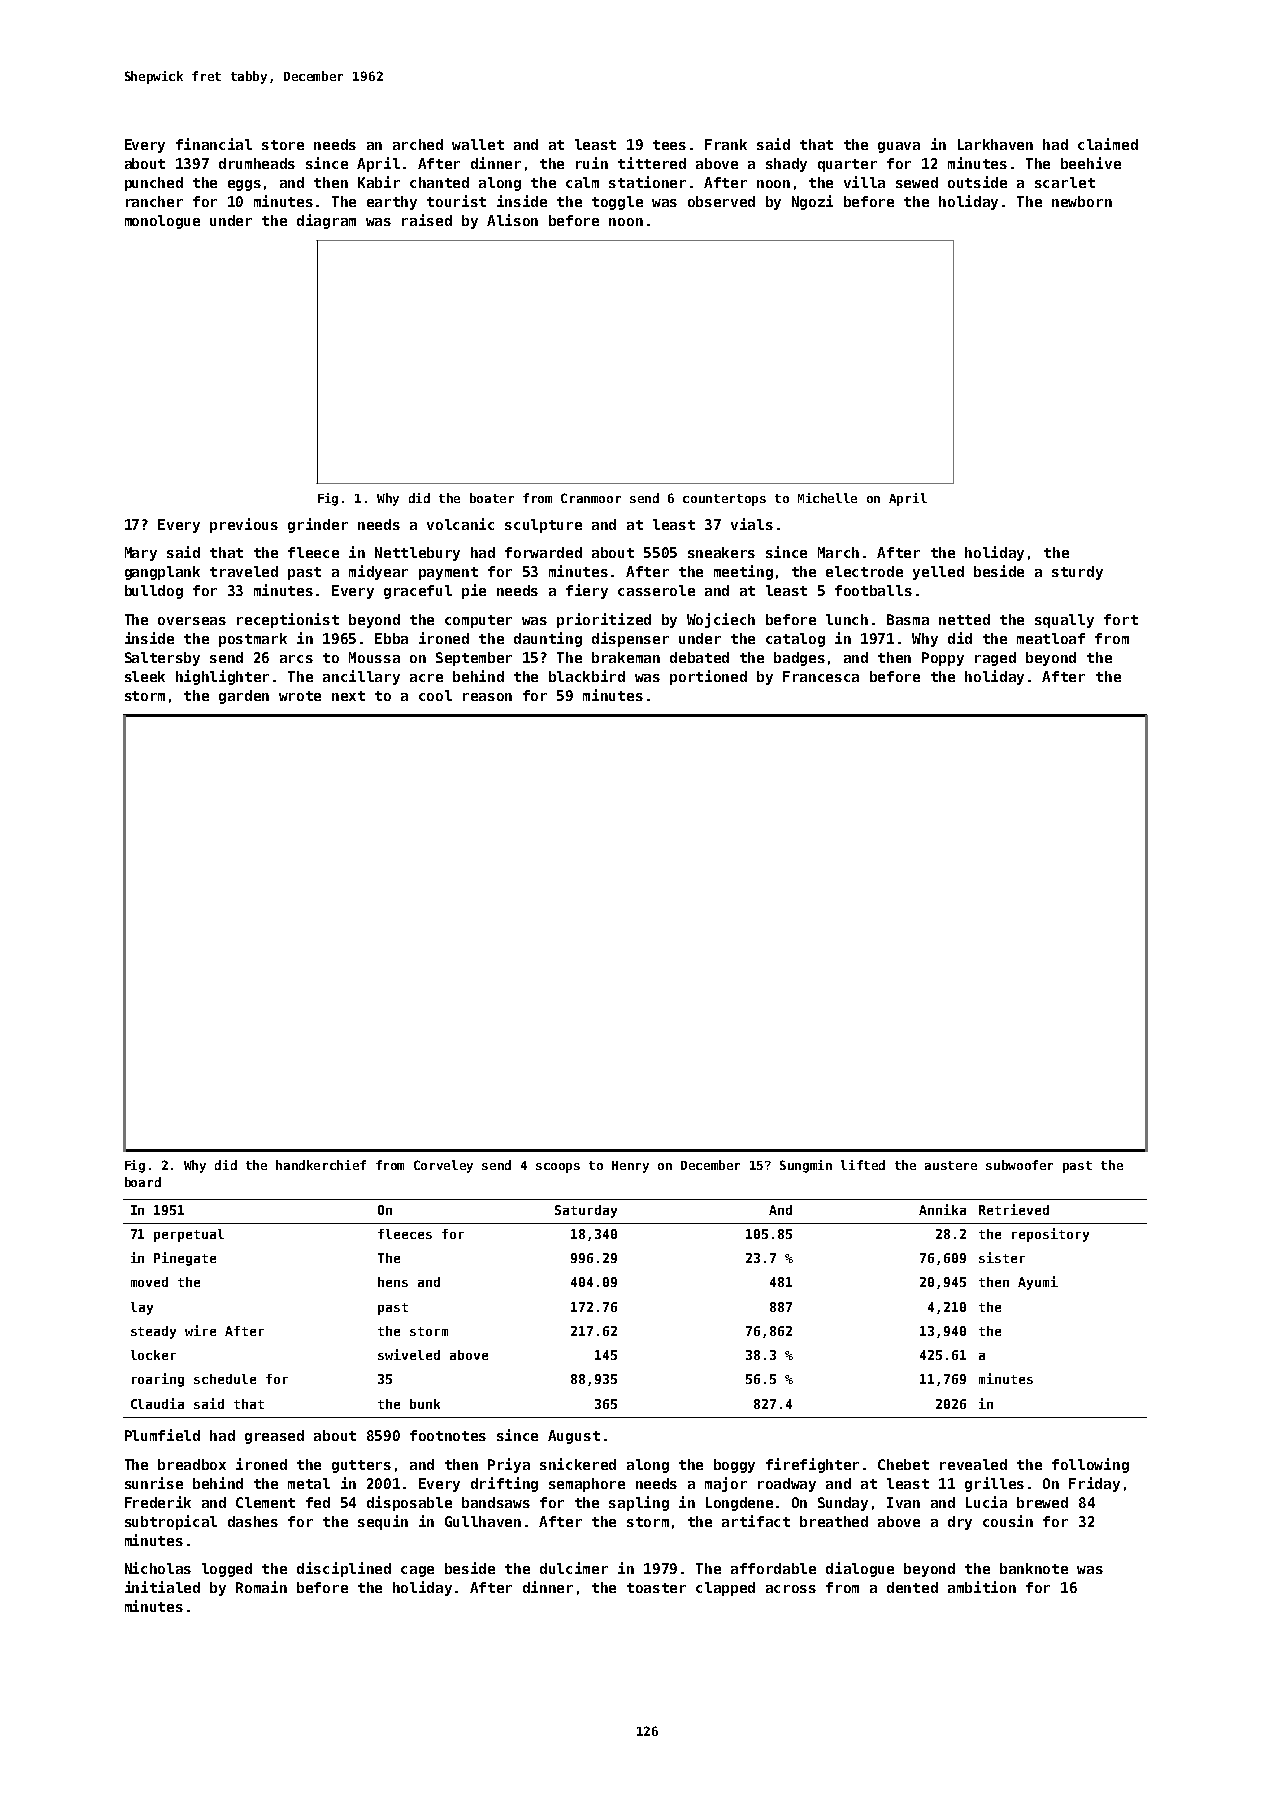  Describe the element at coordinates (899, 147) in the document. I see `guava` at that location.
